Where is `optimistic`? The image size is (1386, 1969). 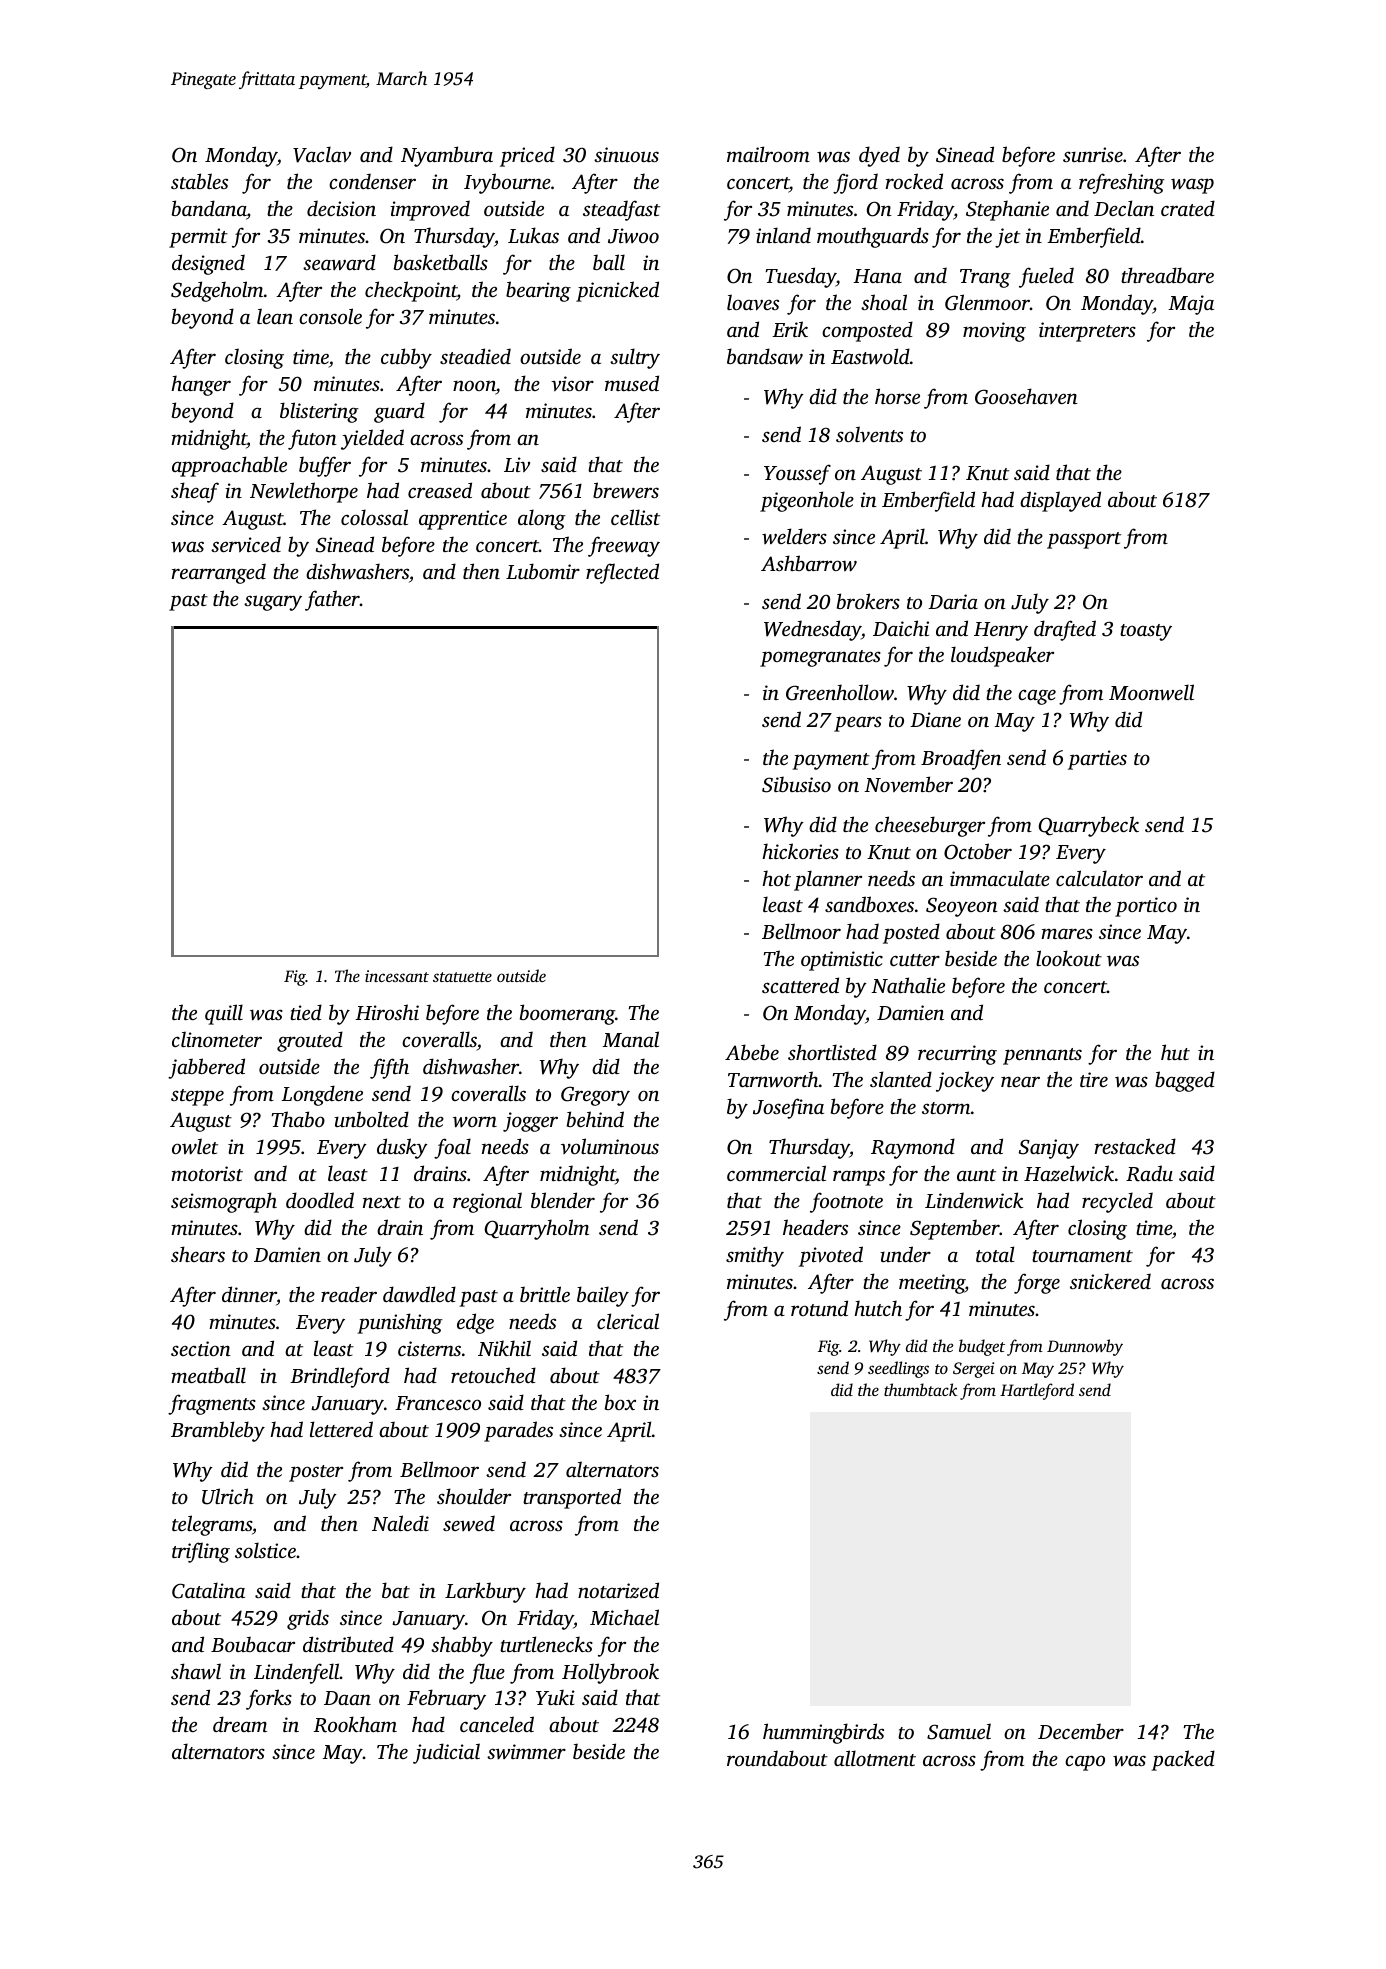 optimistic is located at coordinates (842, 961).
